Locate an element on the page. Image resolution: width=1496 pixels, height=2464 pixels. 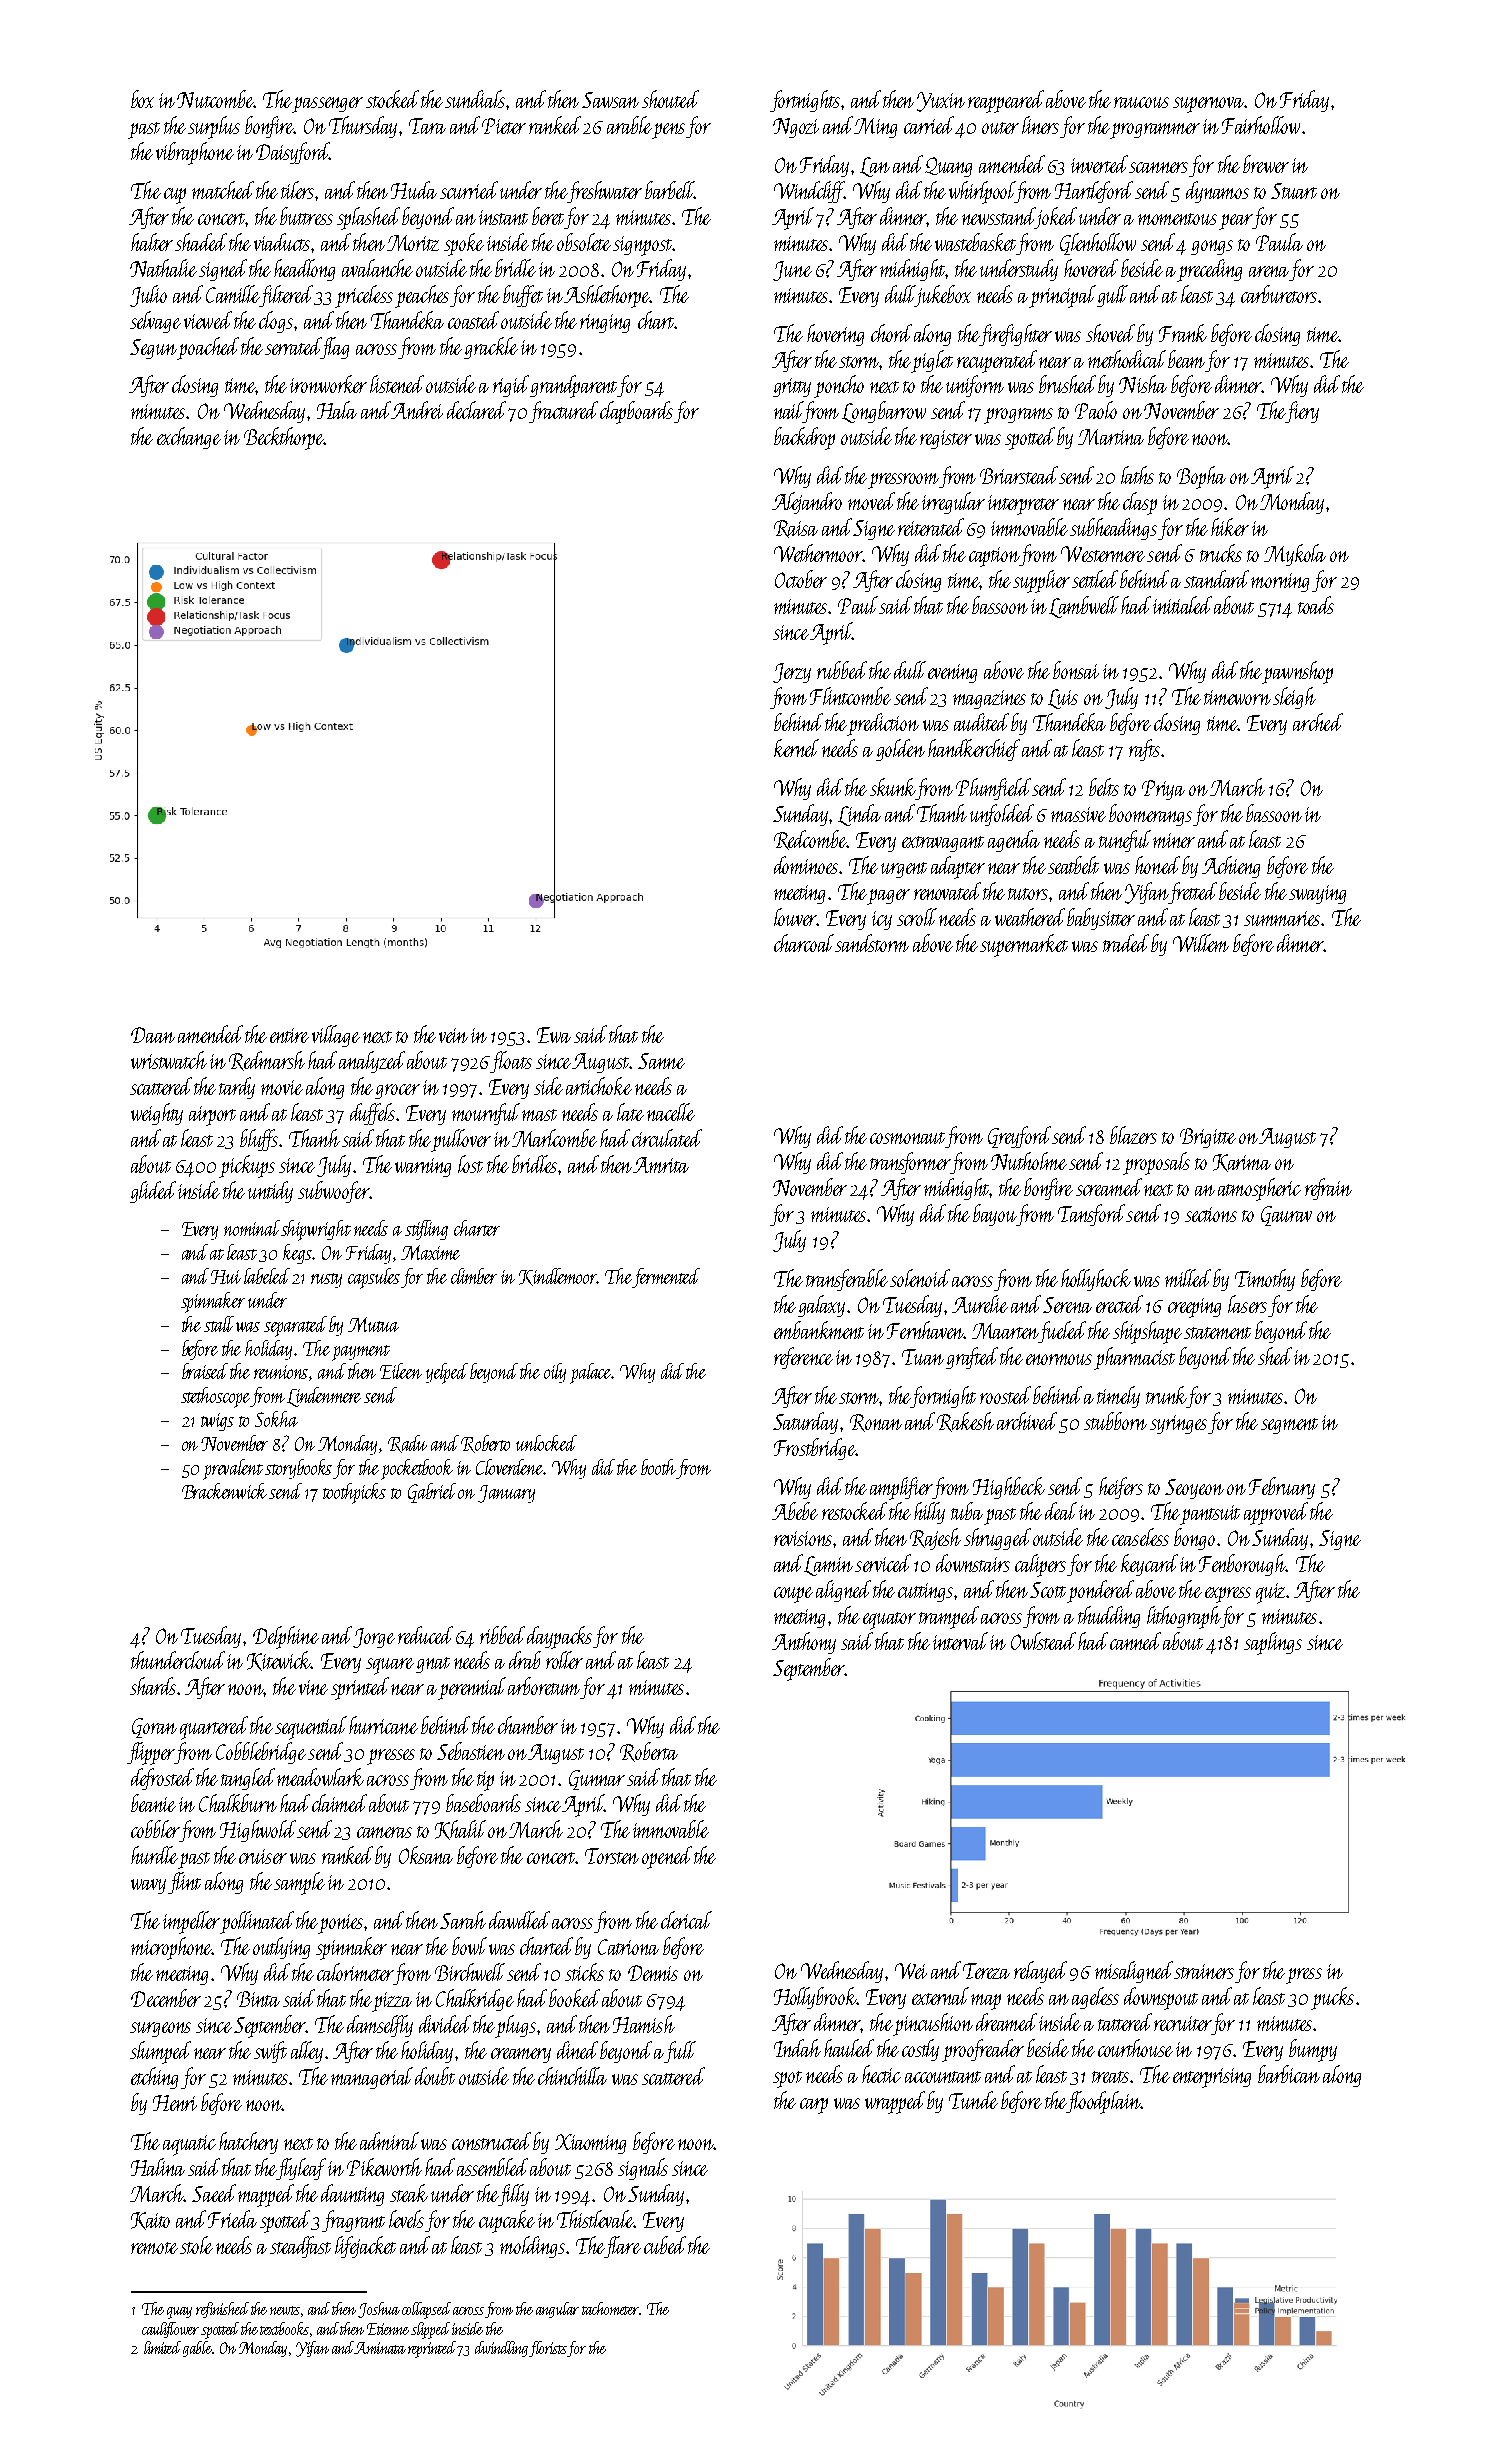
Pikeworth is located at coordinates (384, 2167).
